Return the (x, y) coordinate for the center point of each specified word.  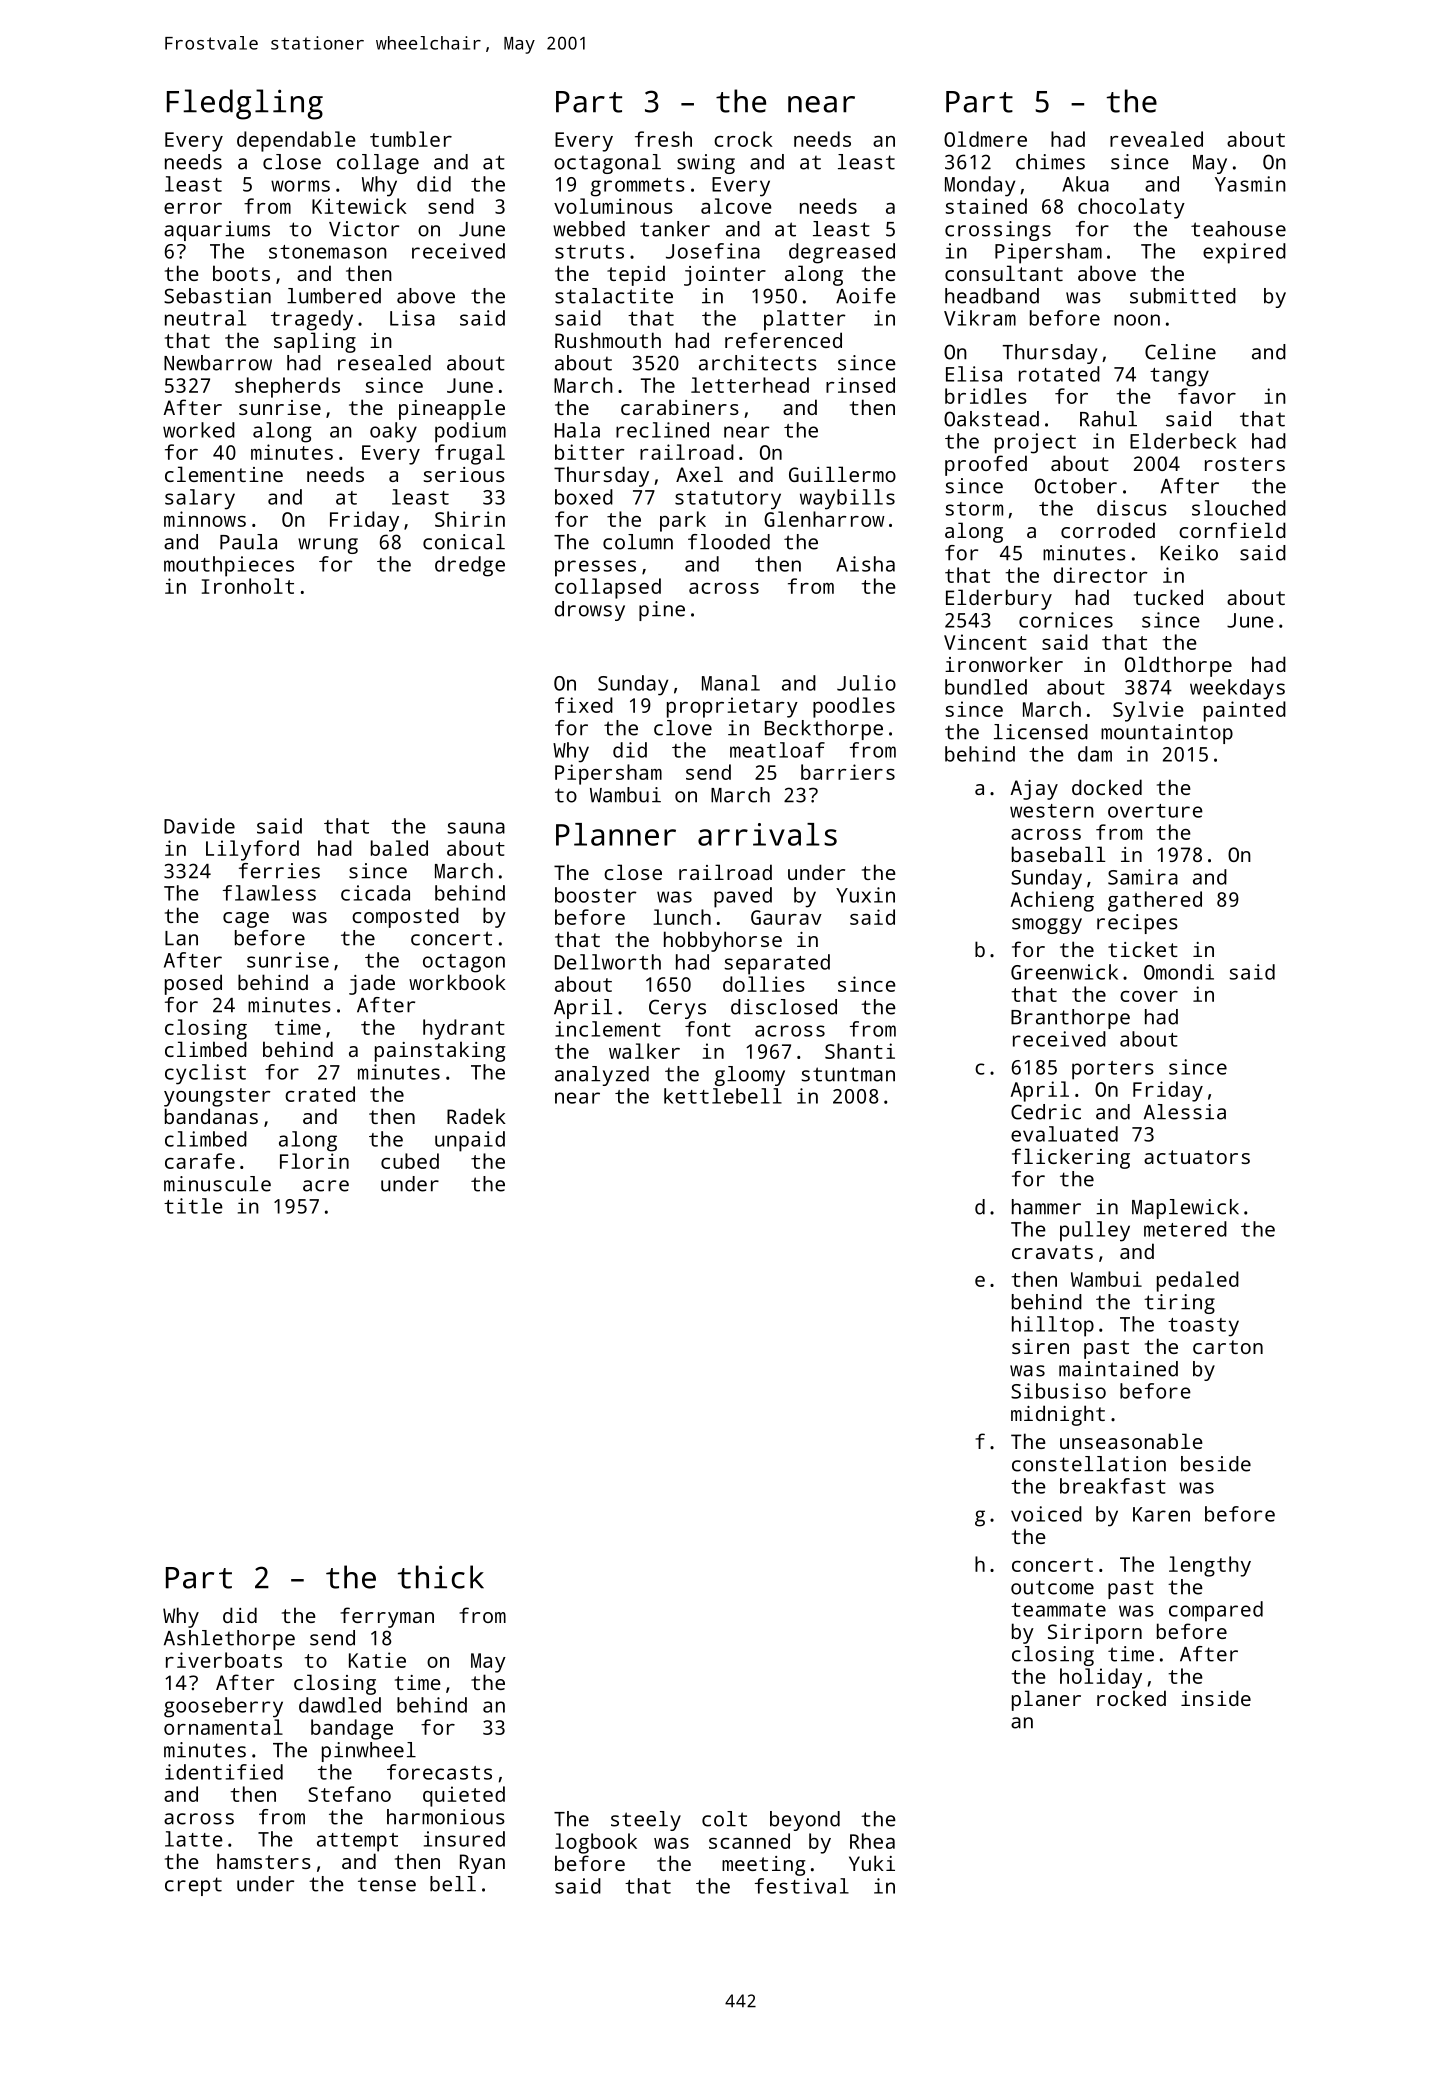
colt (724, 1819)
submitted (1183, 296)
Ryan (482, 1864)
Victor (364, 229)
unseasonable (1131, 1441)
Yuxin (865, 895)
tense (387, 1884)
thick (441, 1577)
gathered (1155, 901)
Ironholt (248, 586)
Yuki (872, 1863)
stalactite (614, 296)
